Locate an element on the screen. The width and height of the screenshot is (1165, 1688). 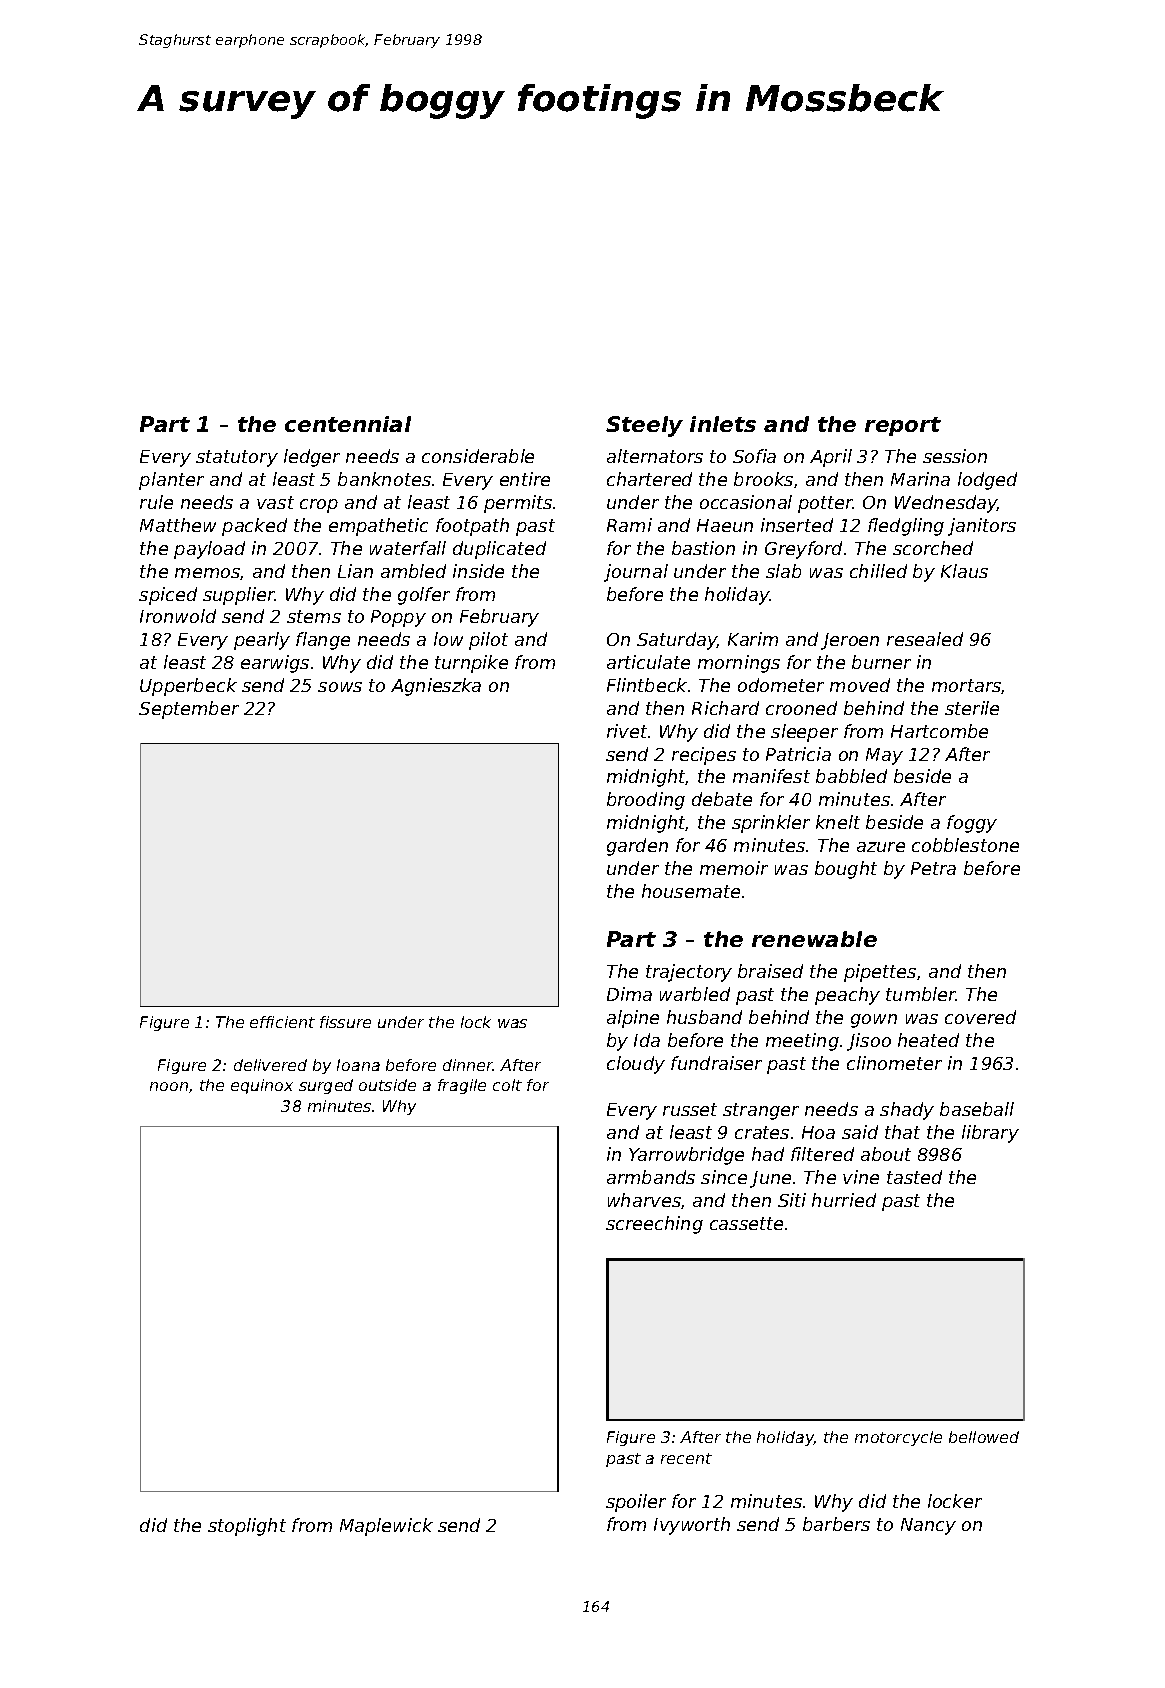
Steely is located at coordinates (644, 426).
